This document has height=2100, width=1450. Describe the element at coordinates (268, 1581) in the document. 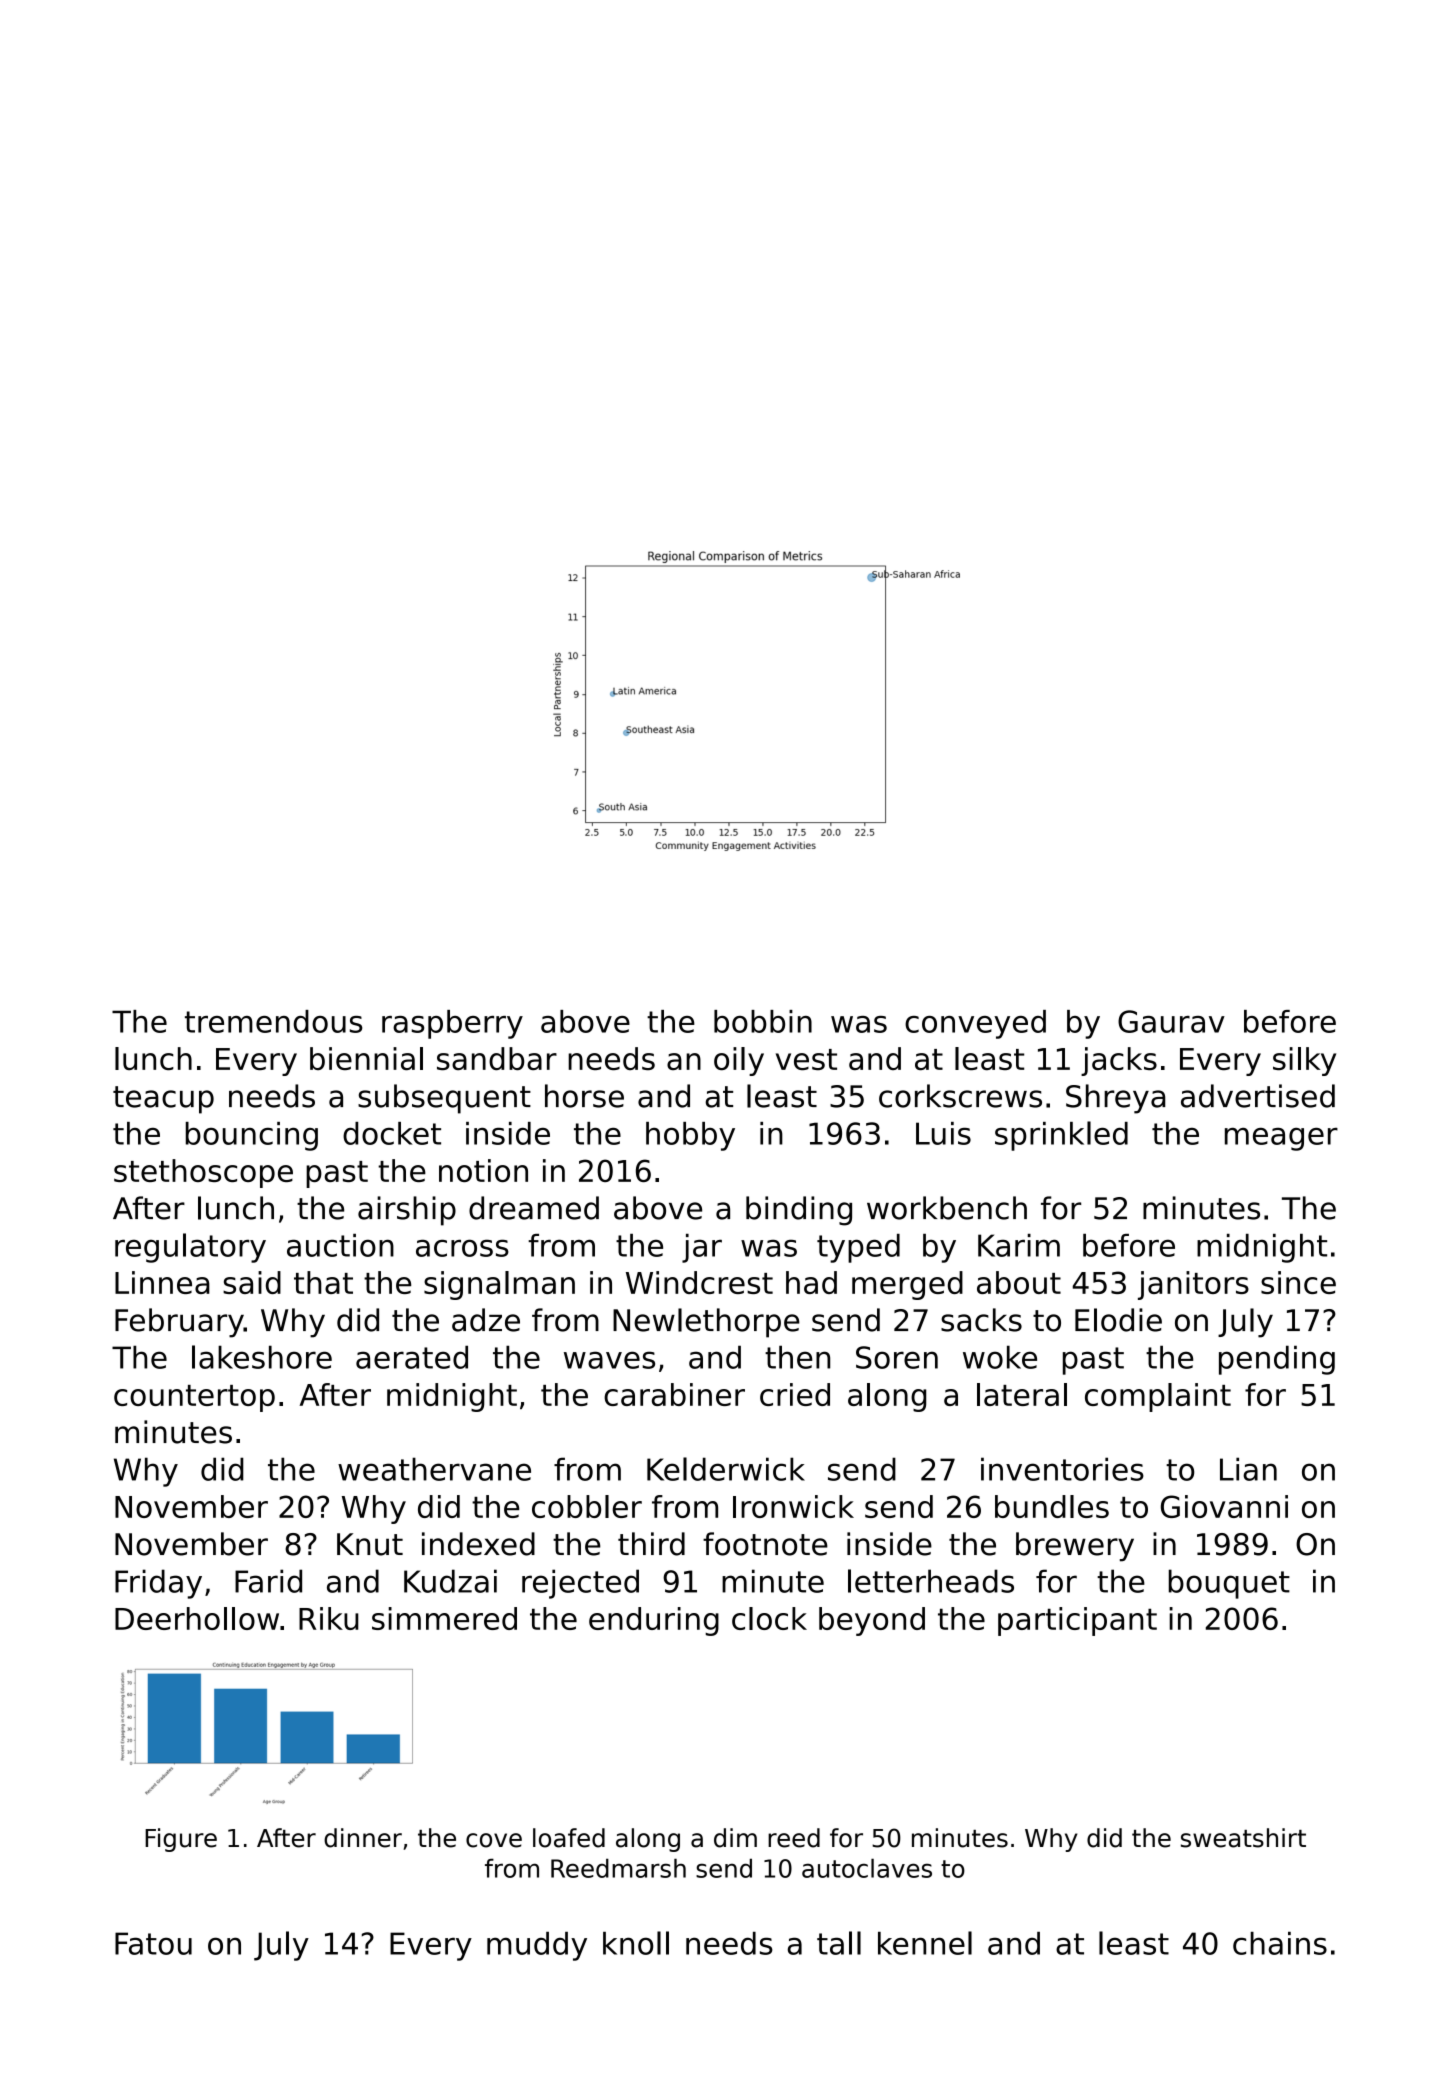

I see `Farid` at that location.
